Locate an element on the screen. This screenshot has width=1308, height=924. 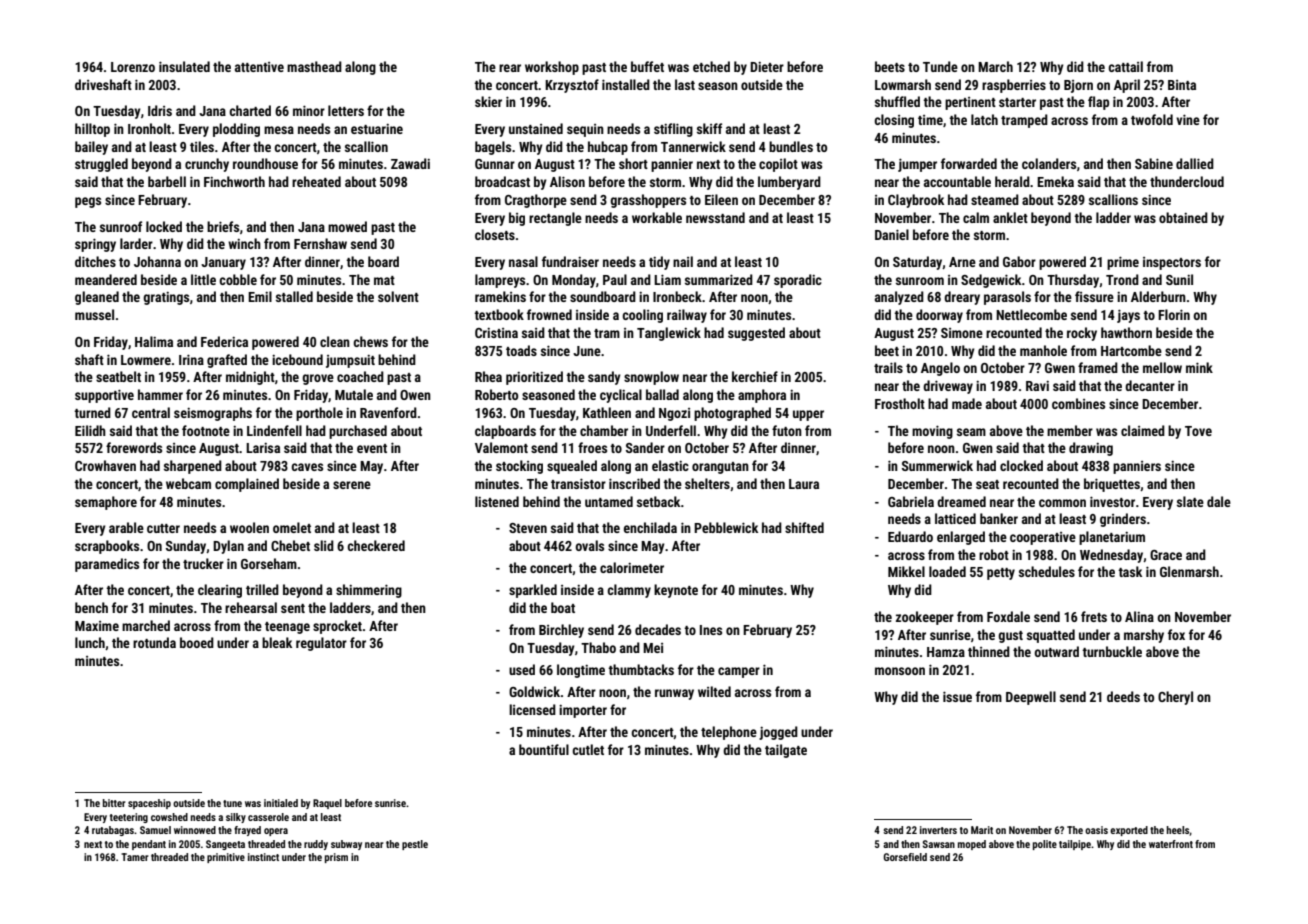
Emil is located at coordinates (260, 296).
